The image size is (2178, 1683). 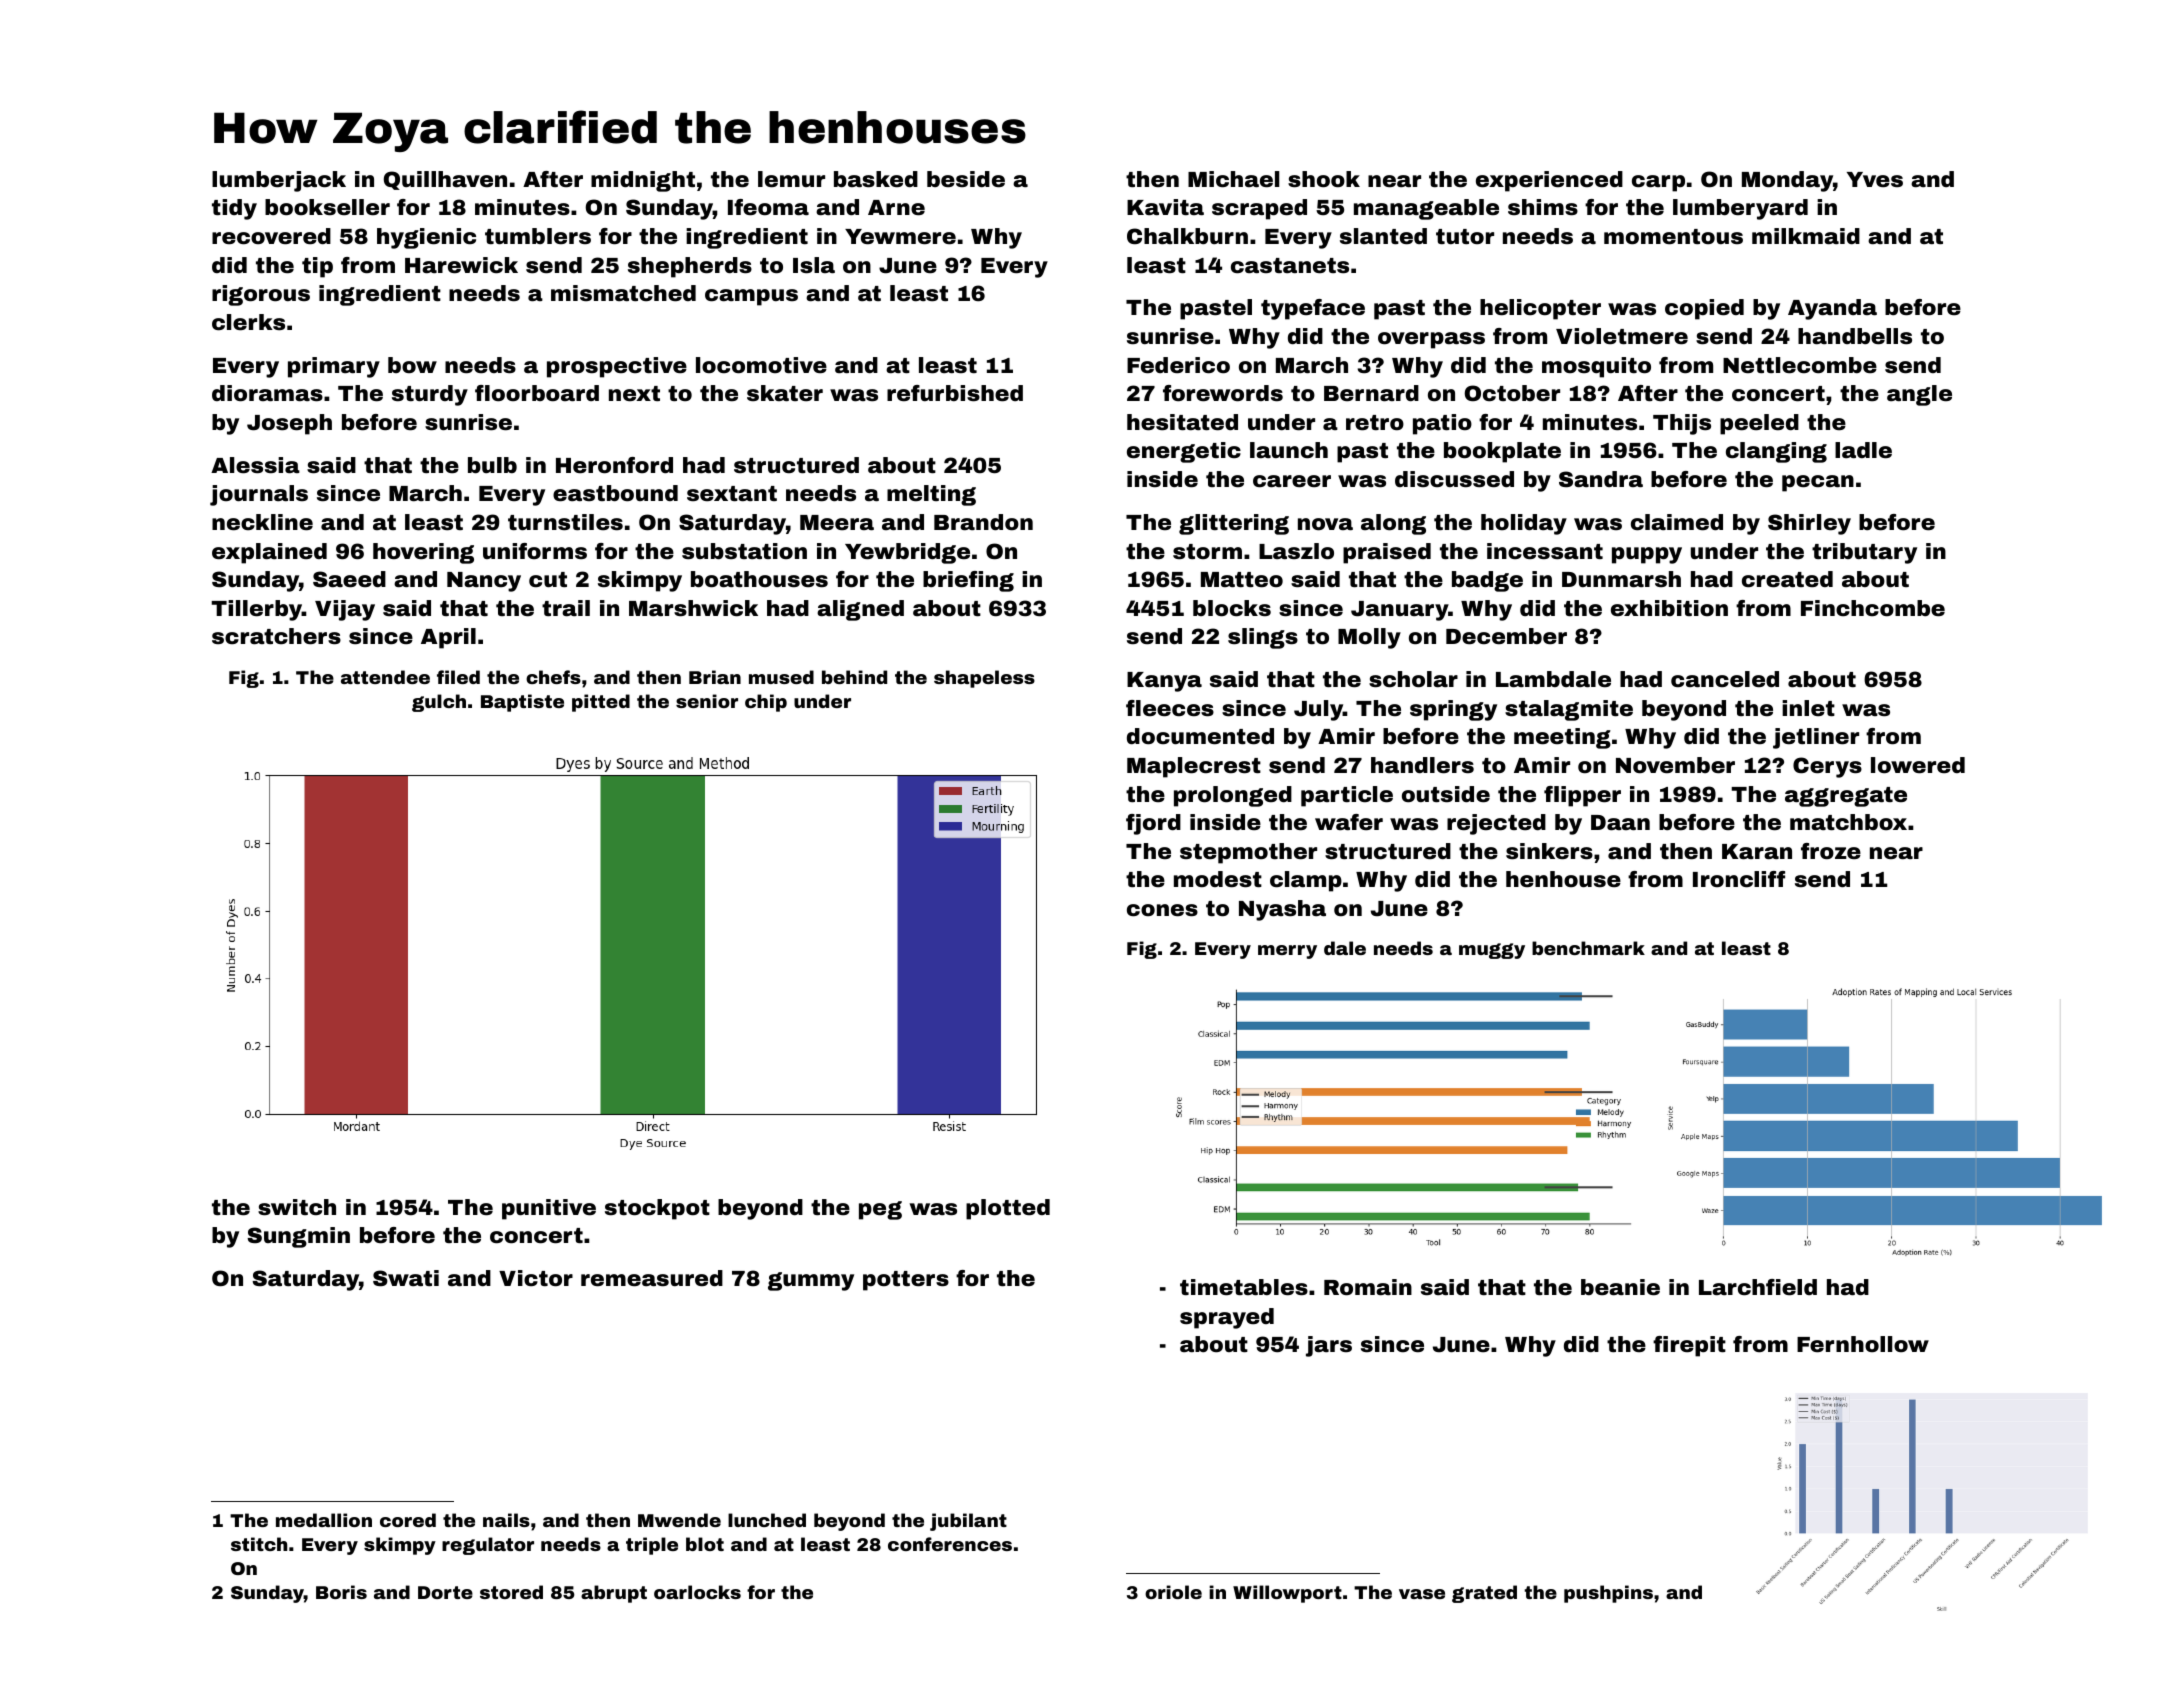 What do you see at coordinates (601, 703) in the document?
I see `pitted` at bounding box center [601, 703].
